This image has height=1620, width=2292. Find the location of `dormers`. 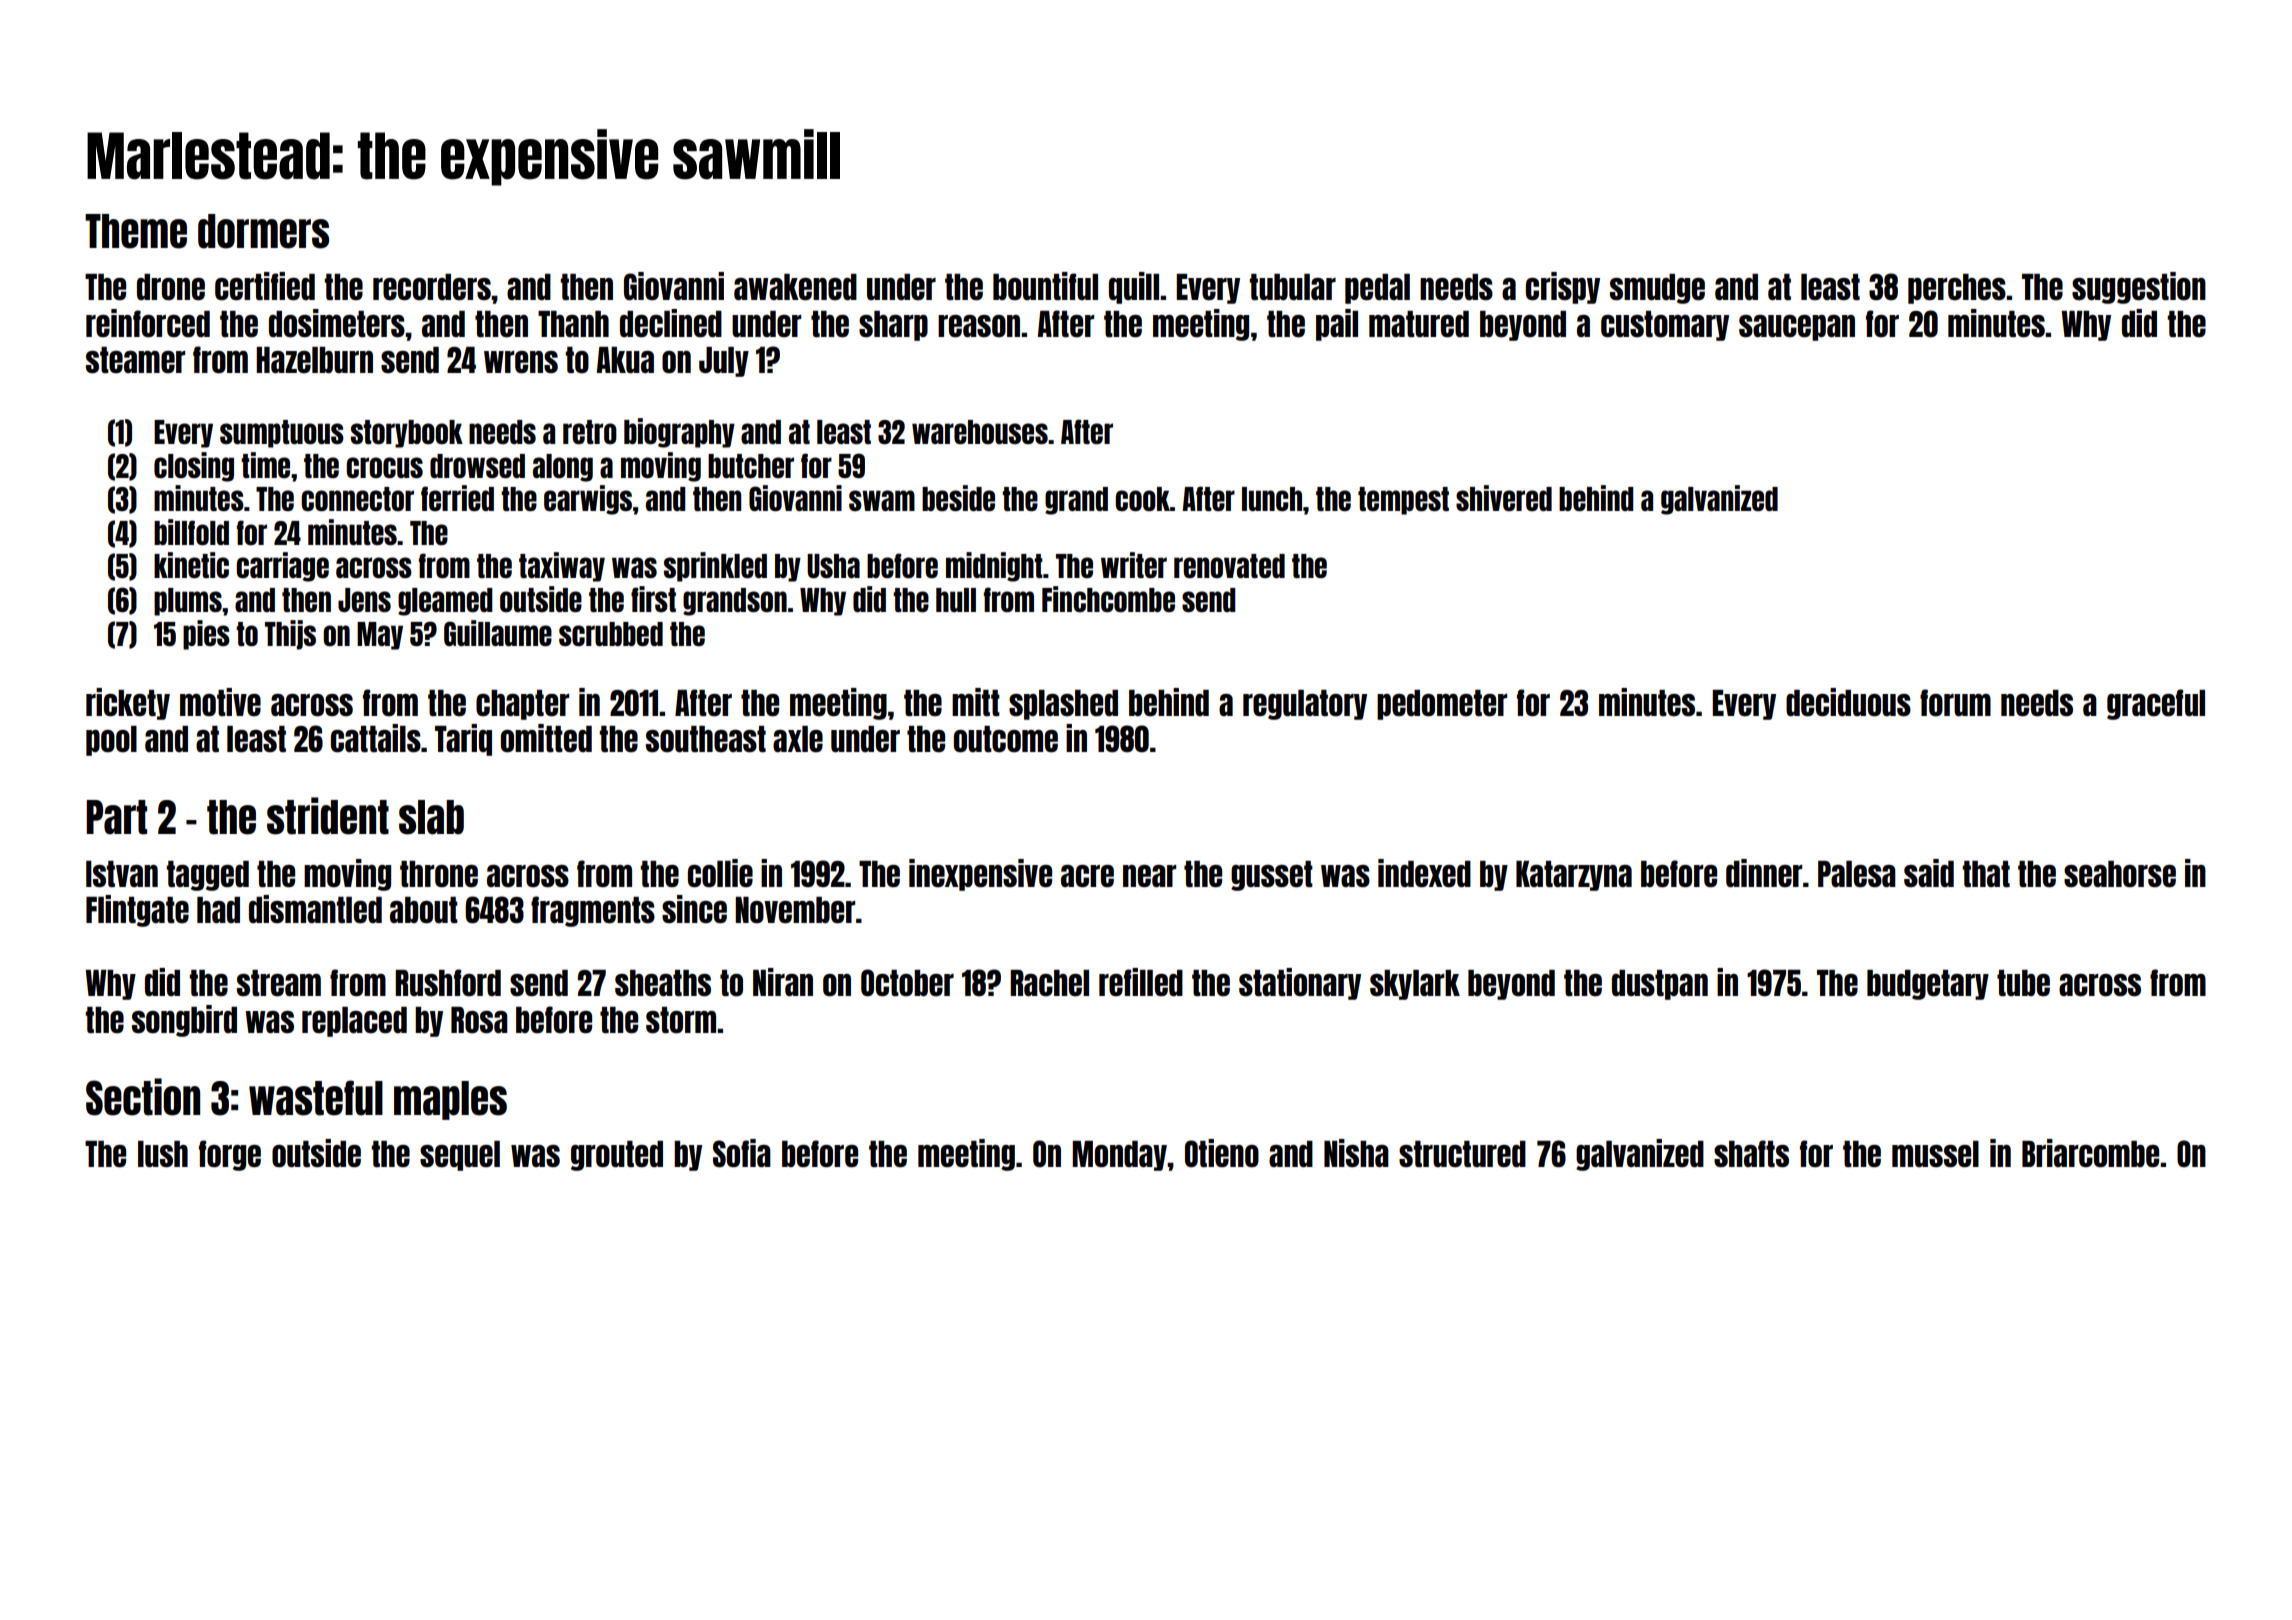

dormers is located at coordinates (263, 231).
